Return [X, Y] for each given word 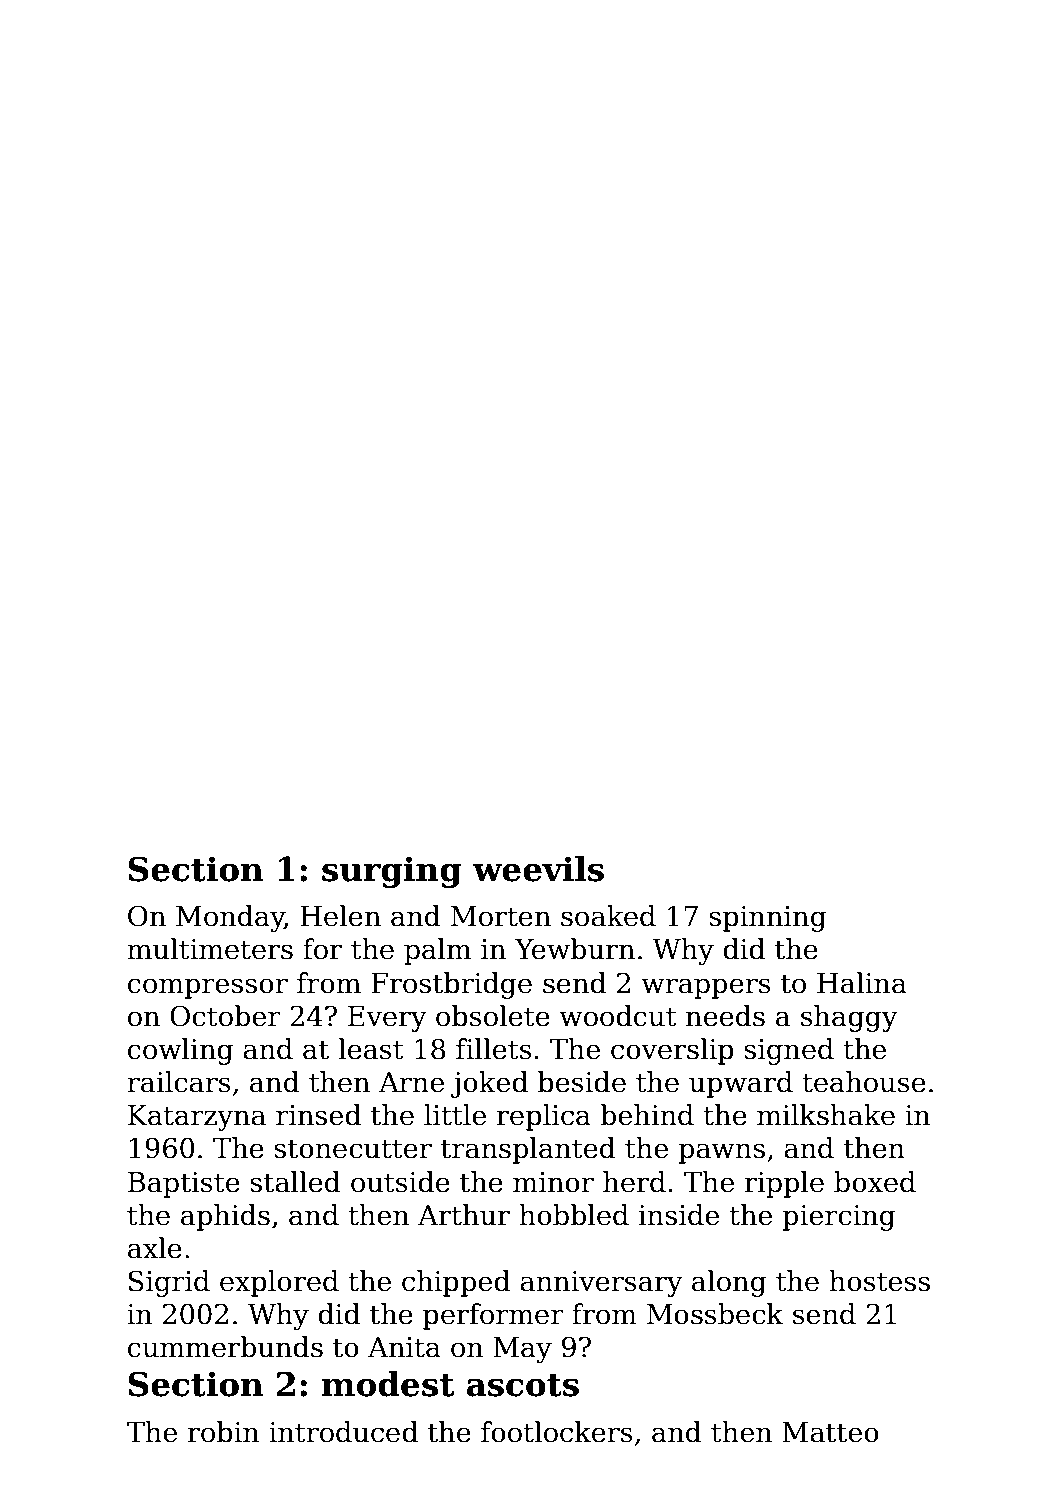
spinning [768, 919]
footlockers [557, 1432]
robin [223, 1432]
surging [392, 872]
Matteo [830, 1432]
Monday [230, 918]
